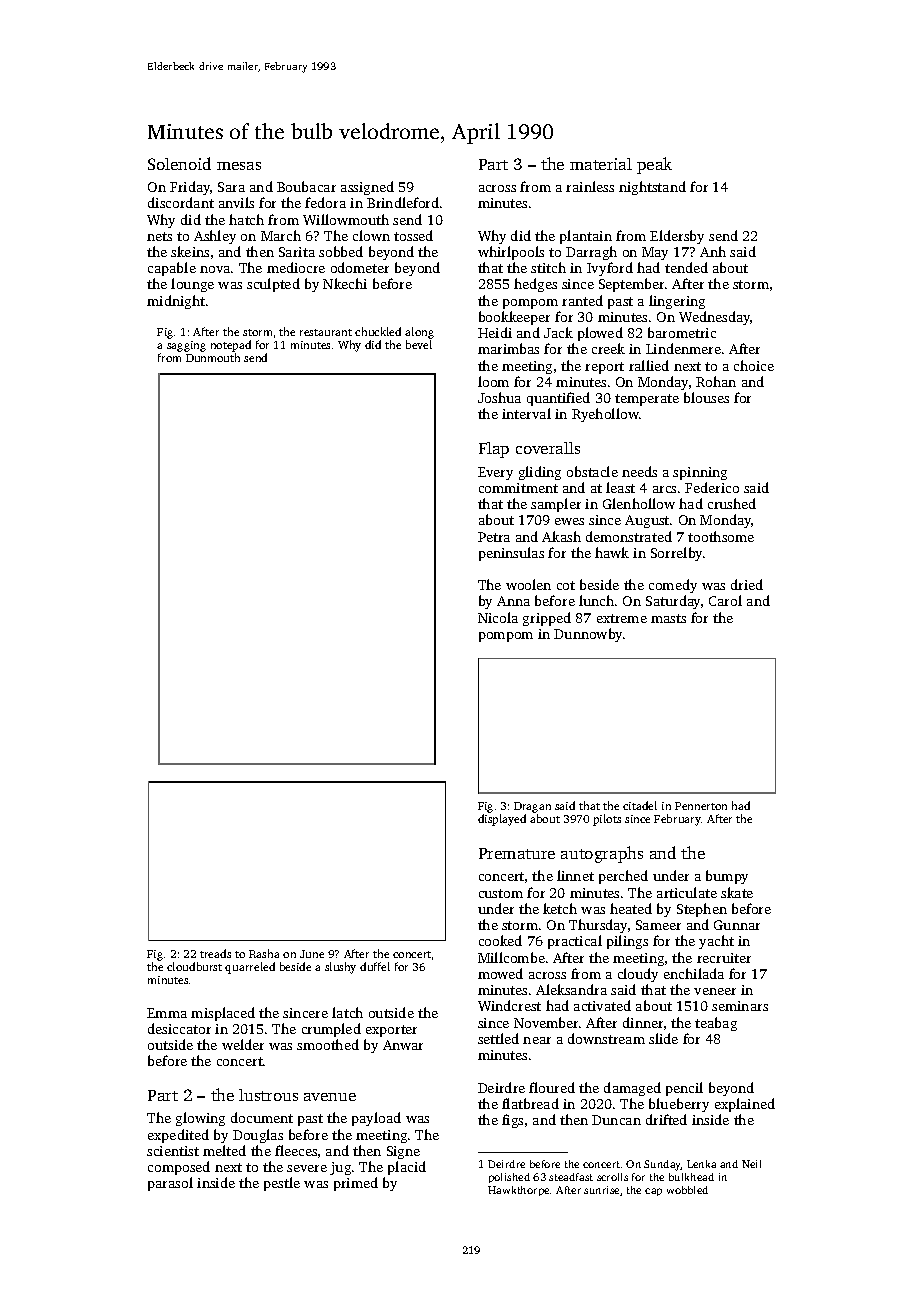  Describe the element at coordinates (724, 958) in the screenshot. I see `recruiter` at that location.
